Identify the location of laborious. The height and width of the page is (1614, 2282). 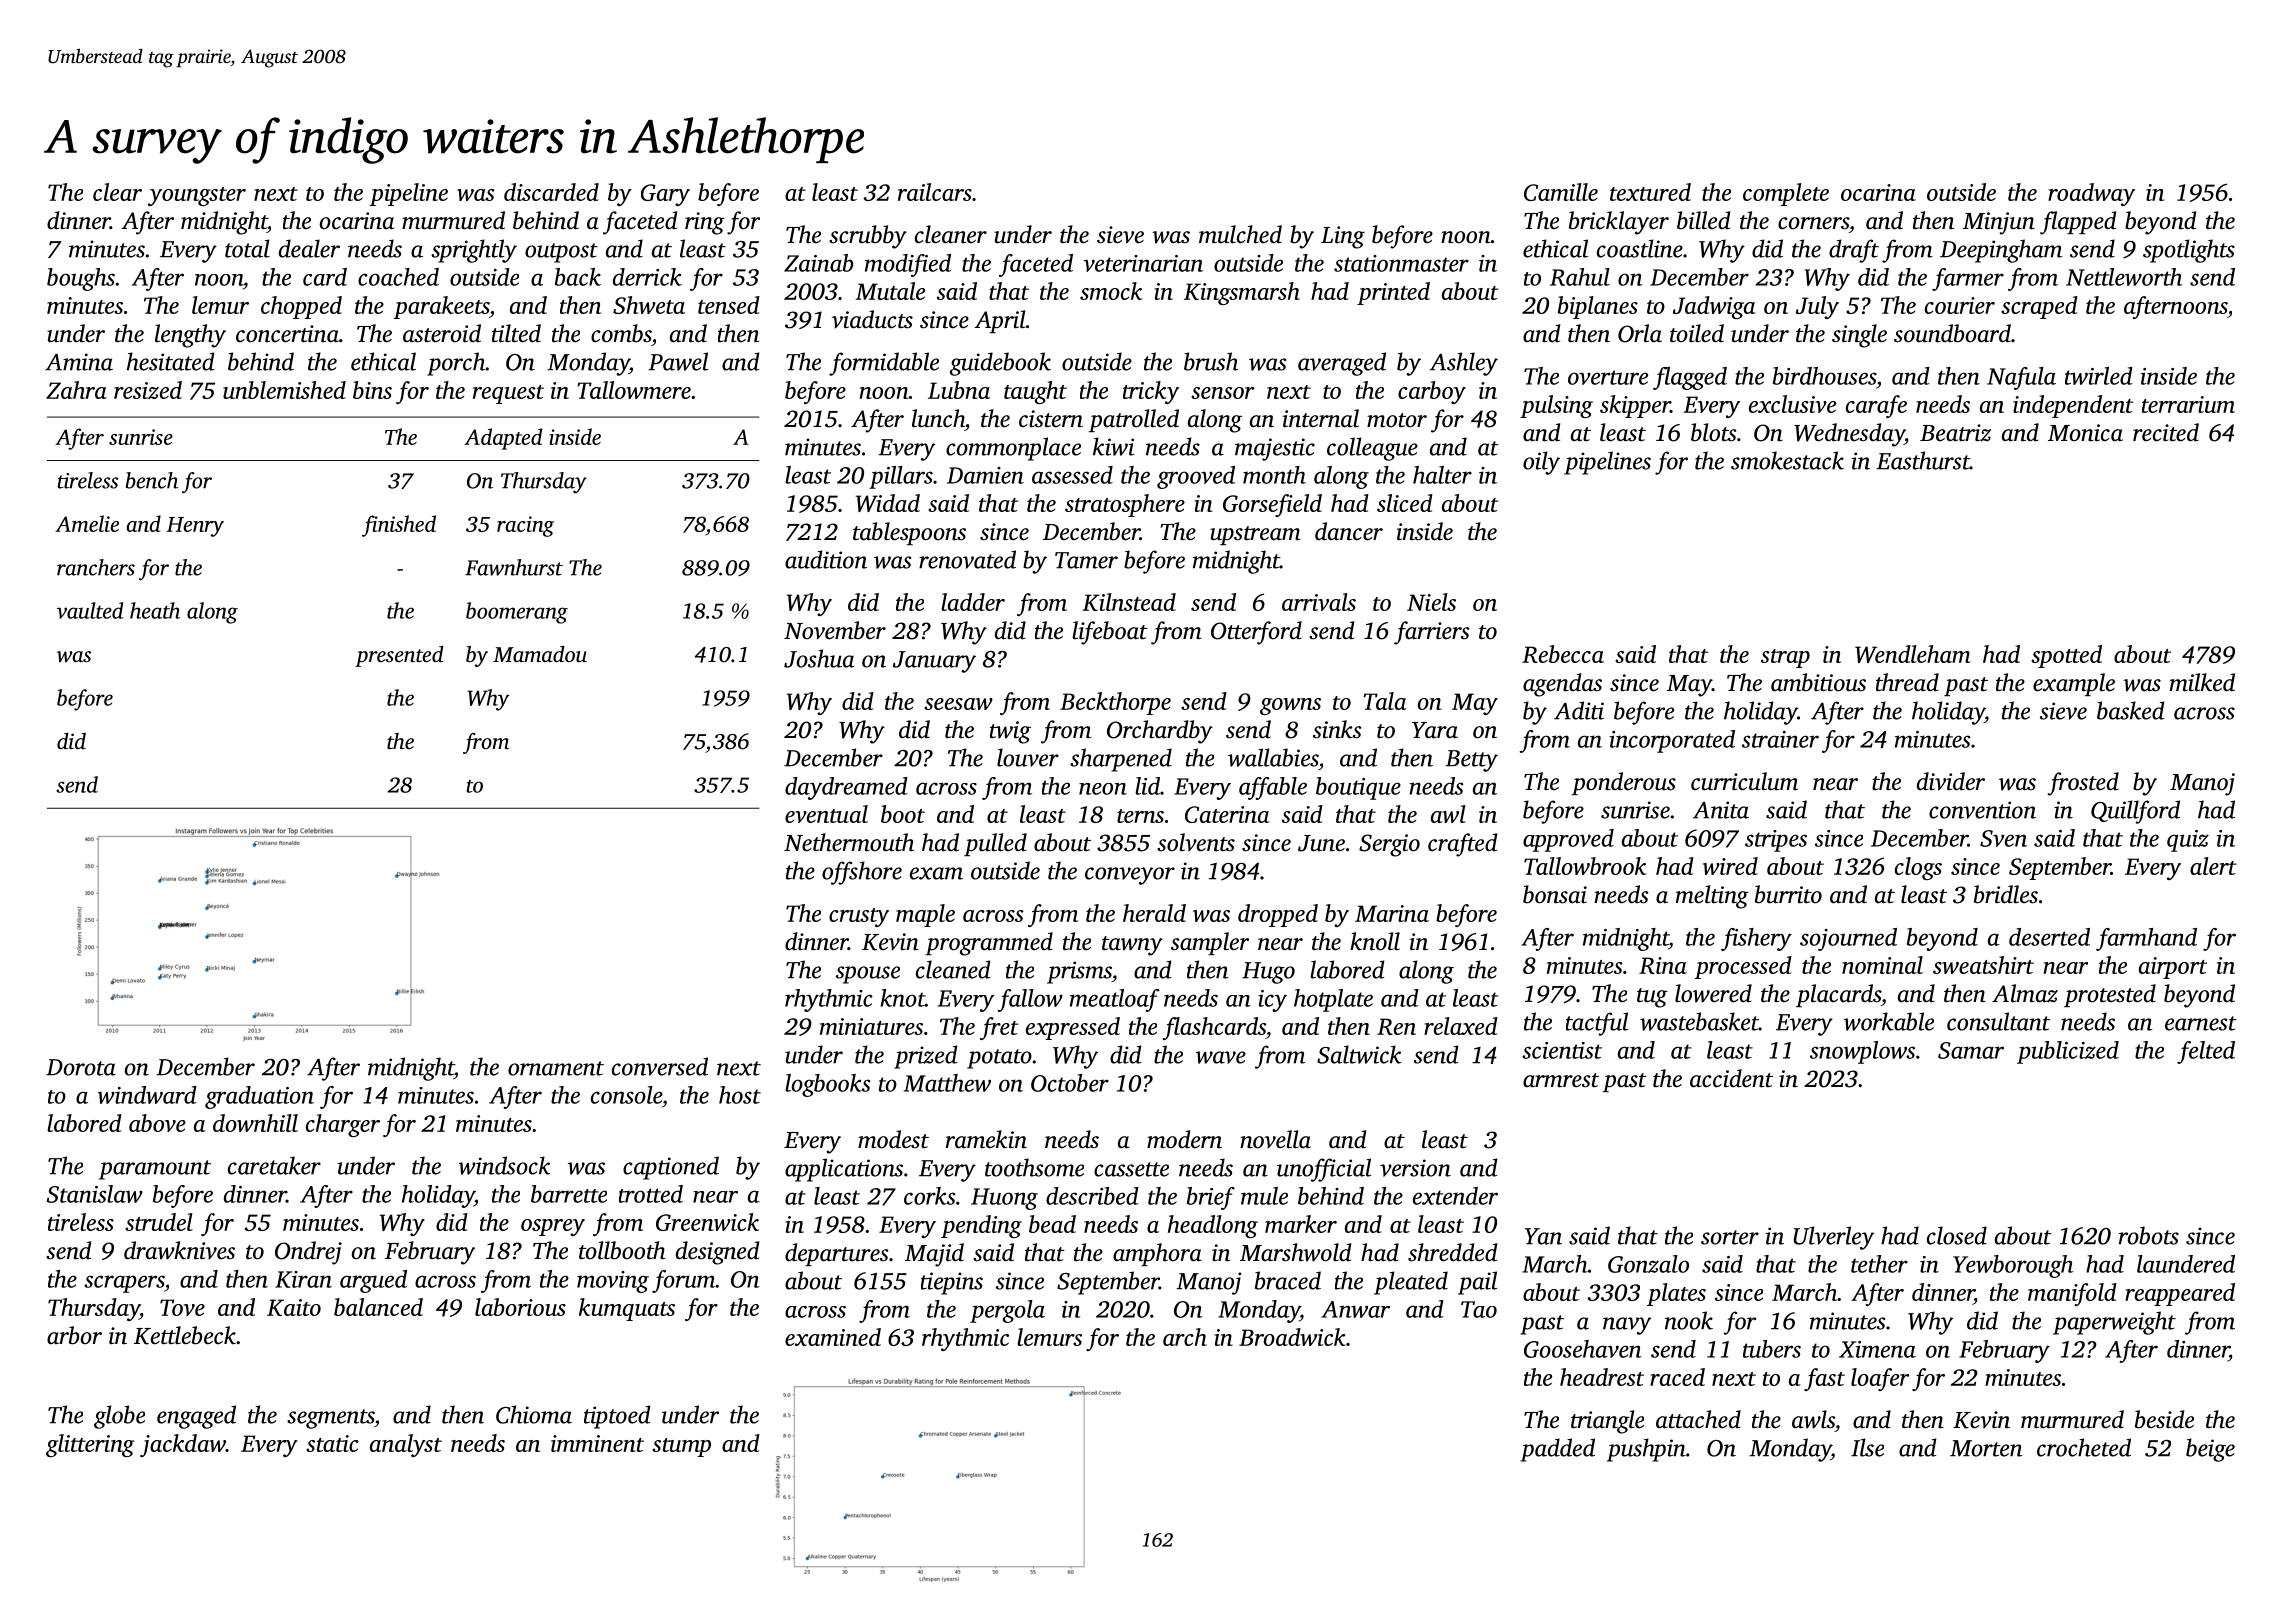
(520, 1307).
